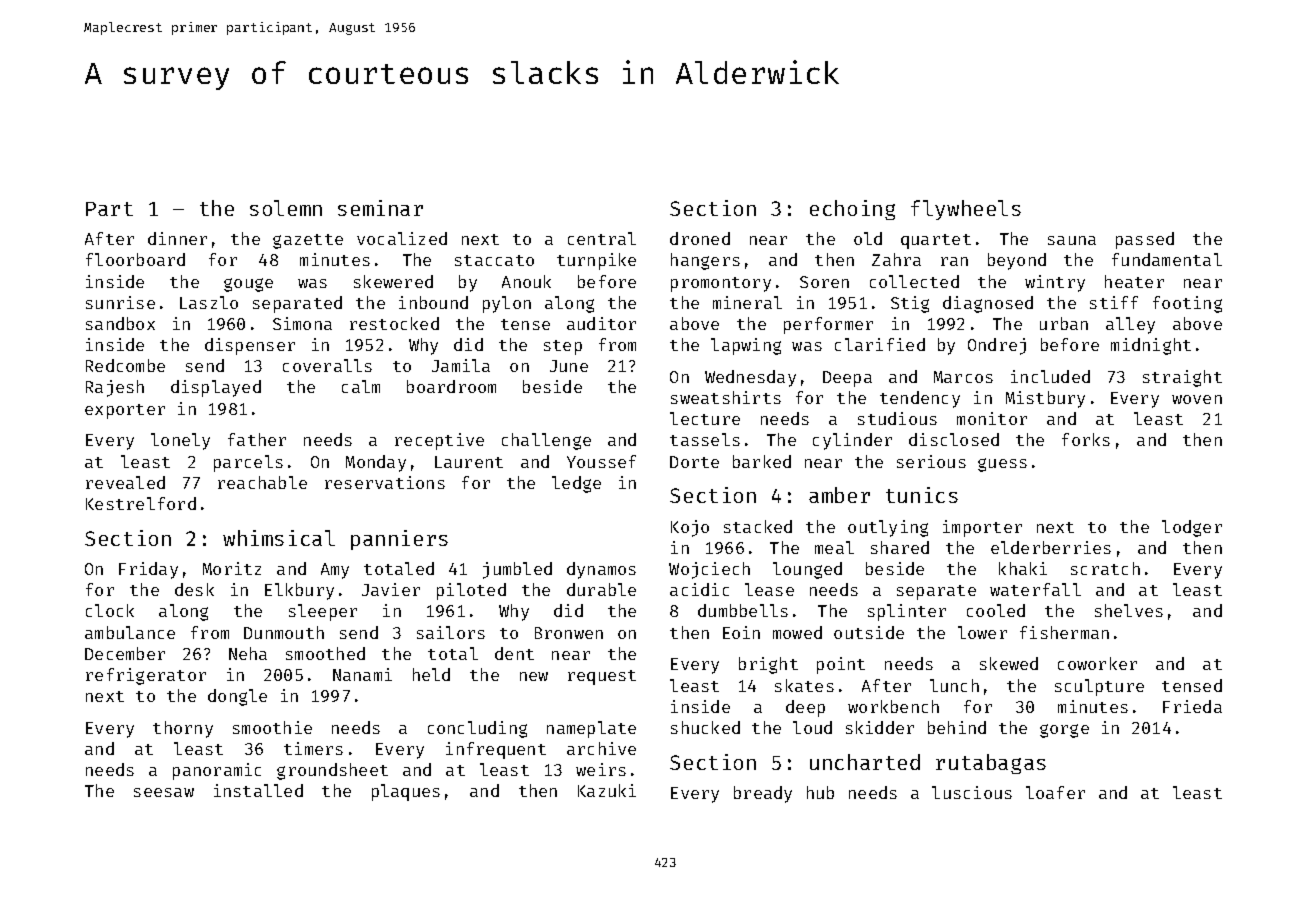  I want to click on elderberries, so click(1051, 547).
